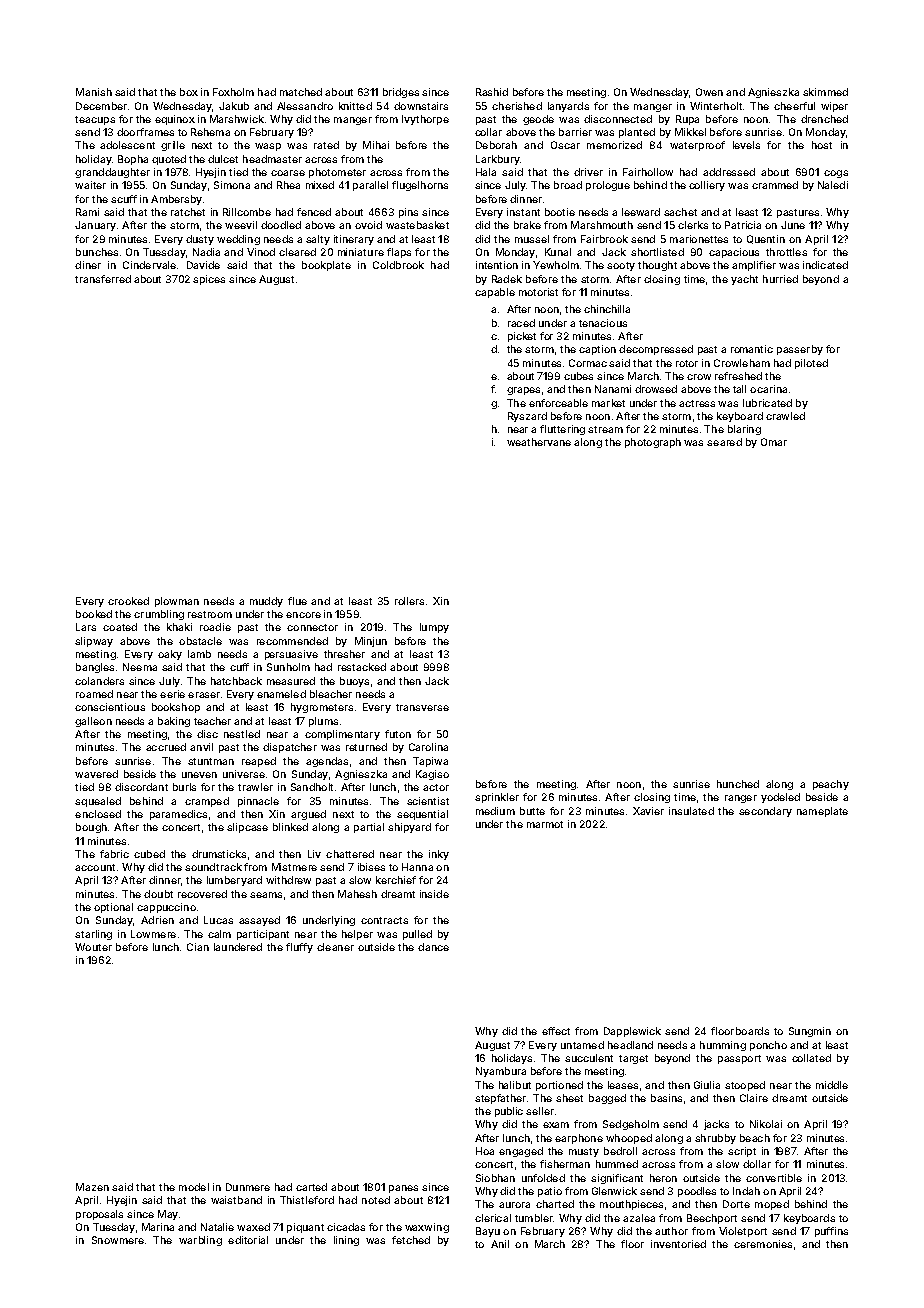  I want to click on marmot, so click(545, 824).
